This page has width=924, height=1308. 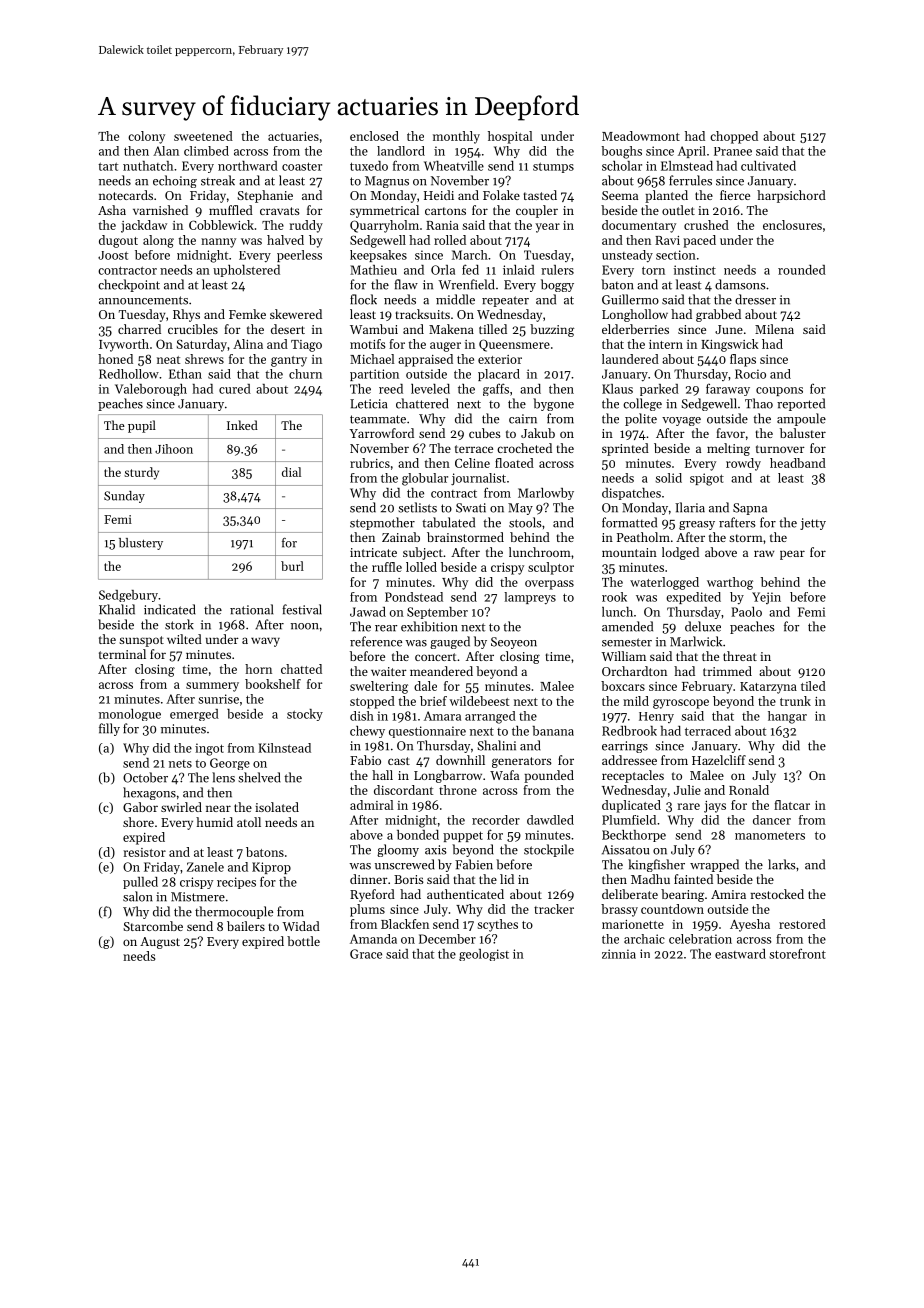 I want to click on Queensmere, so click(x=514, y=345).
